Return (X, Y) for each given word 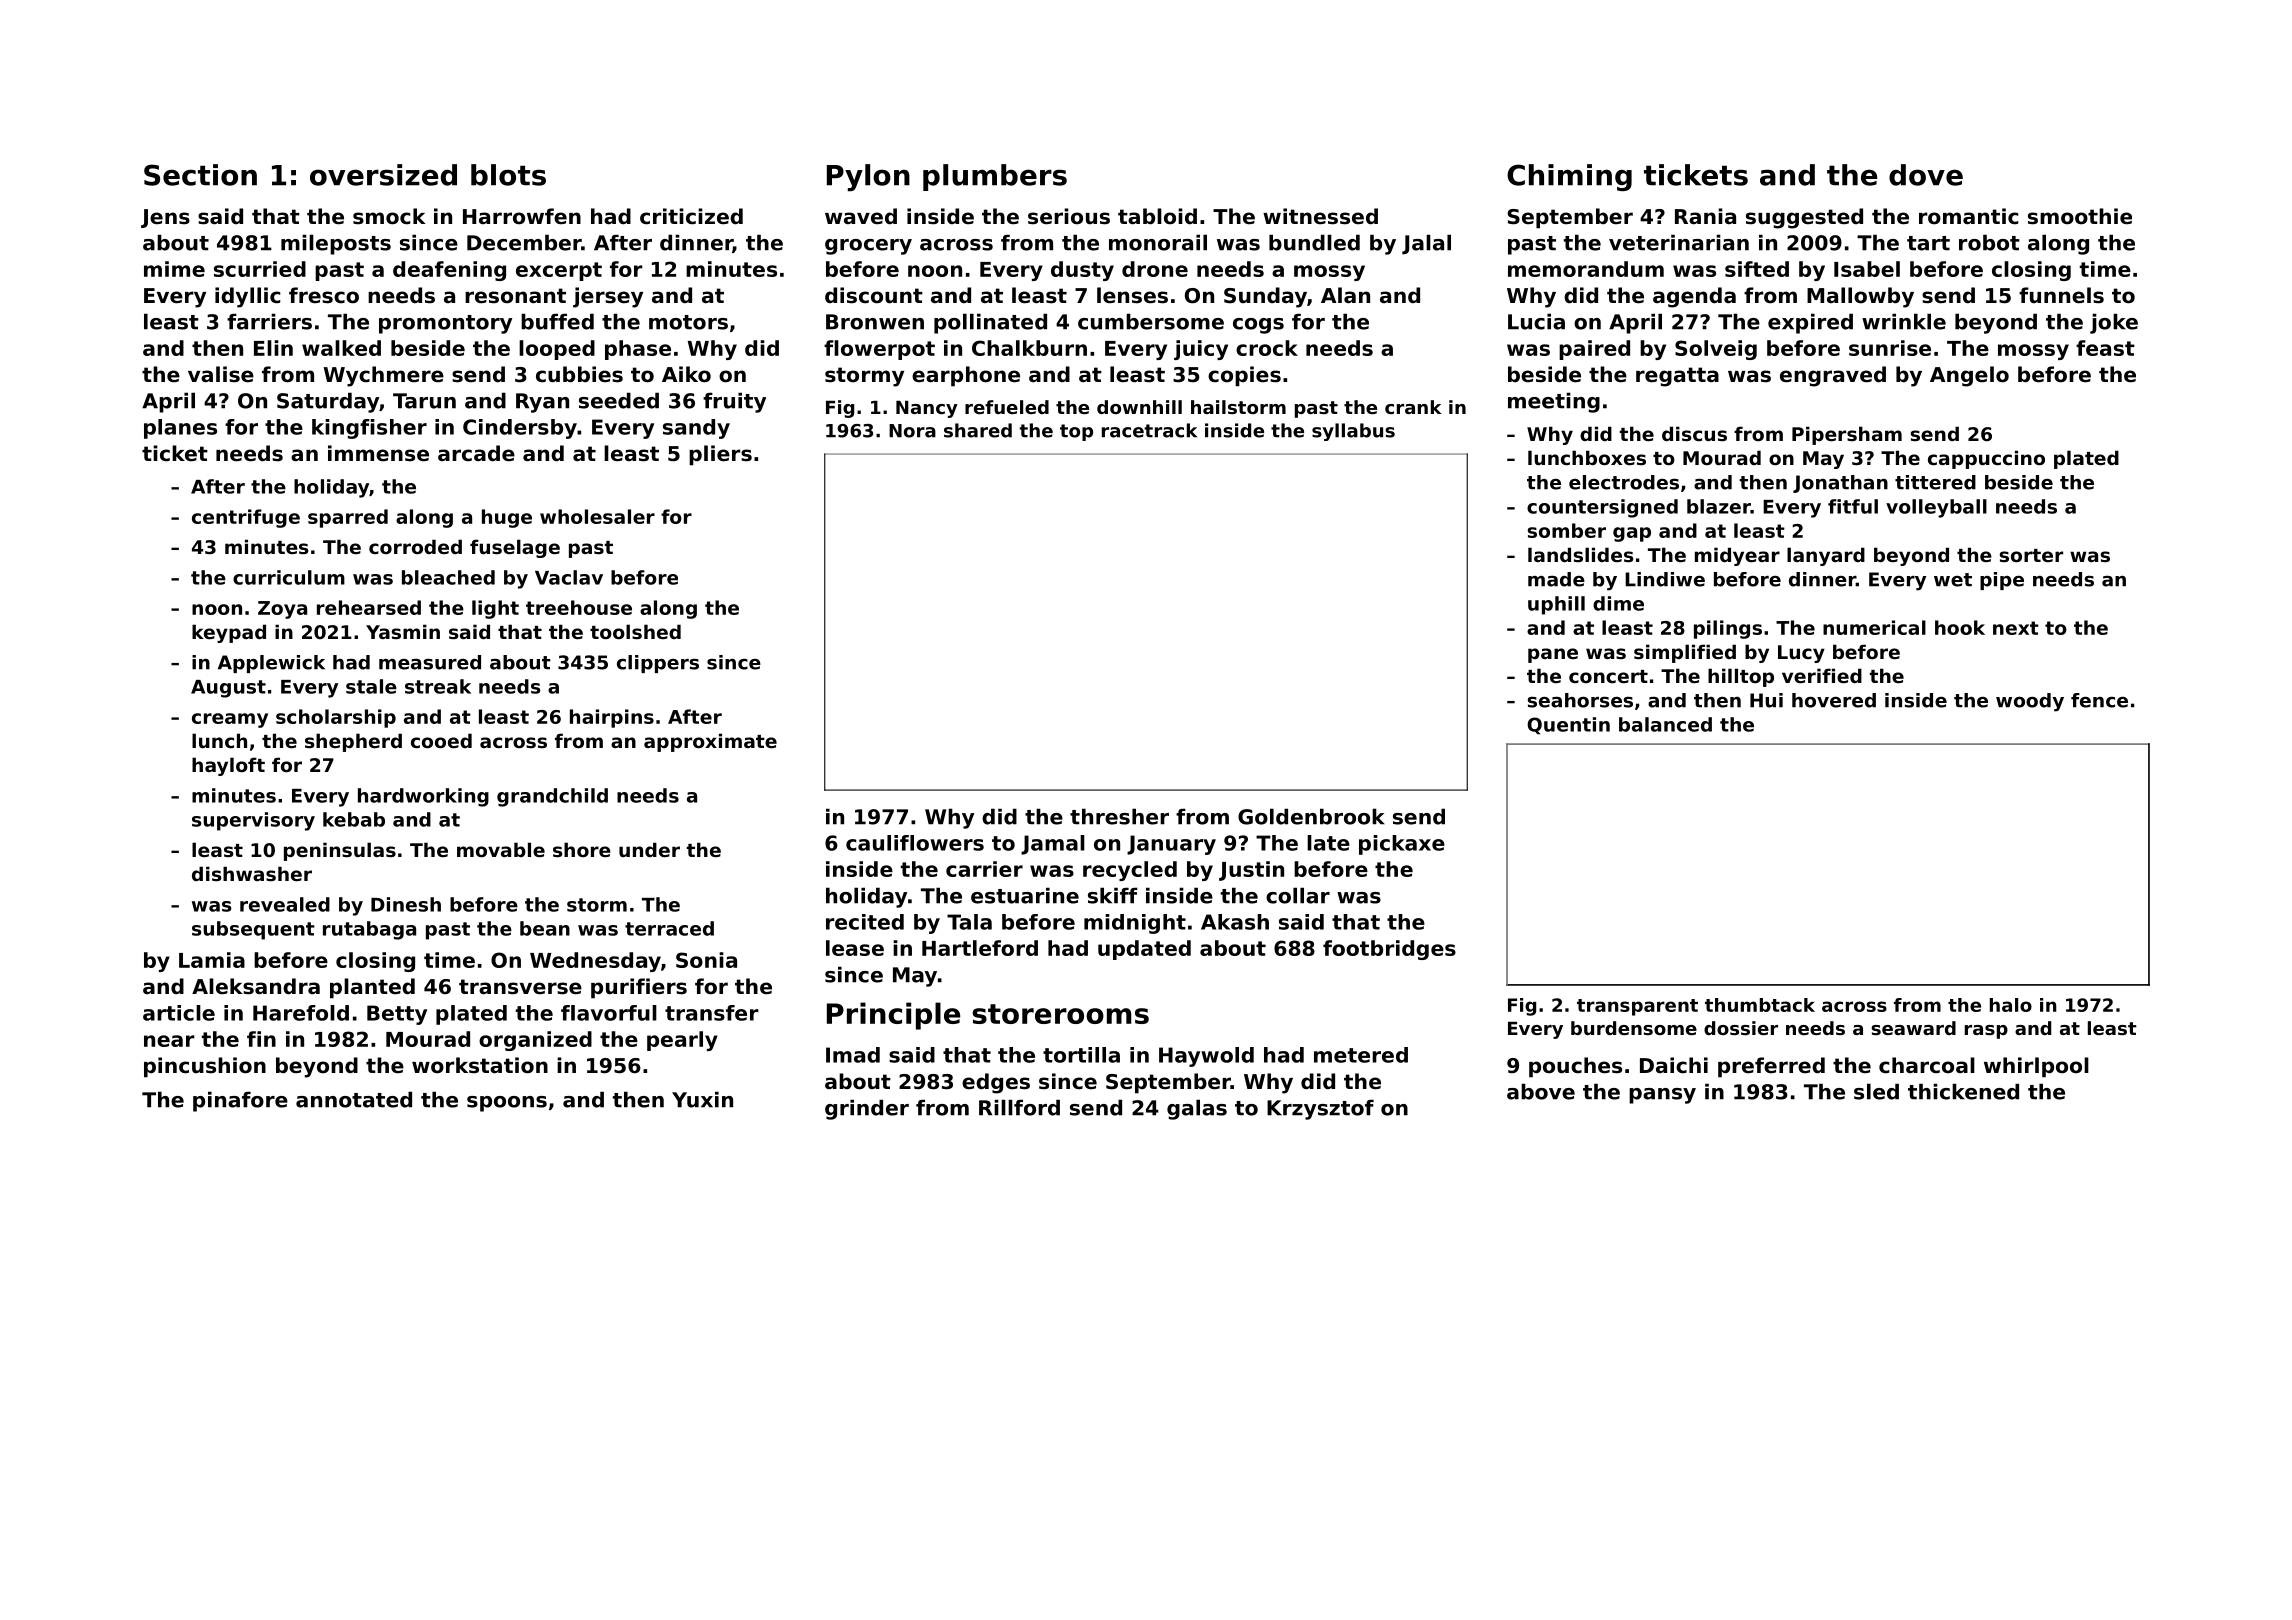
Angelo (1969, 376)
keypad (229, 633)
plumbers (995, 177)
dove (1926, 175)
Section (200, 175)
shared (978, 430)
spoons (507, 1104)
